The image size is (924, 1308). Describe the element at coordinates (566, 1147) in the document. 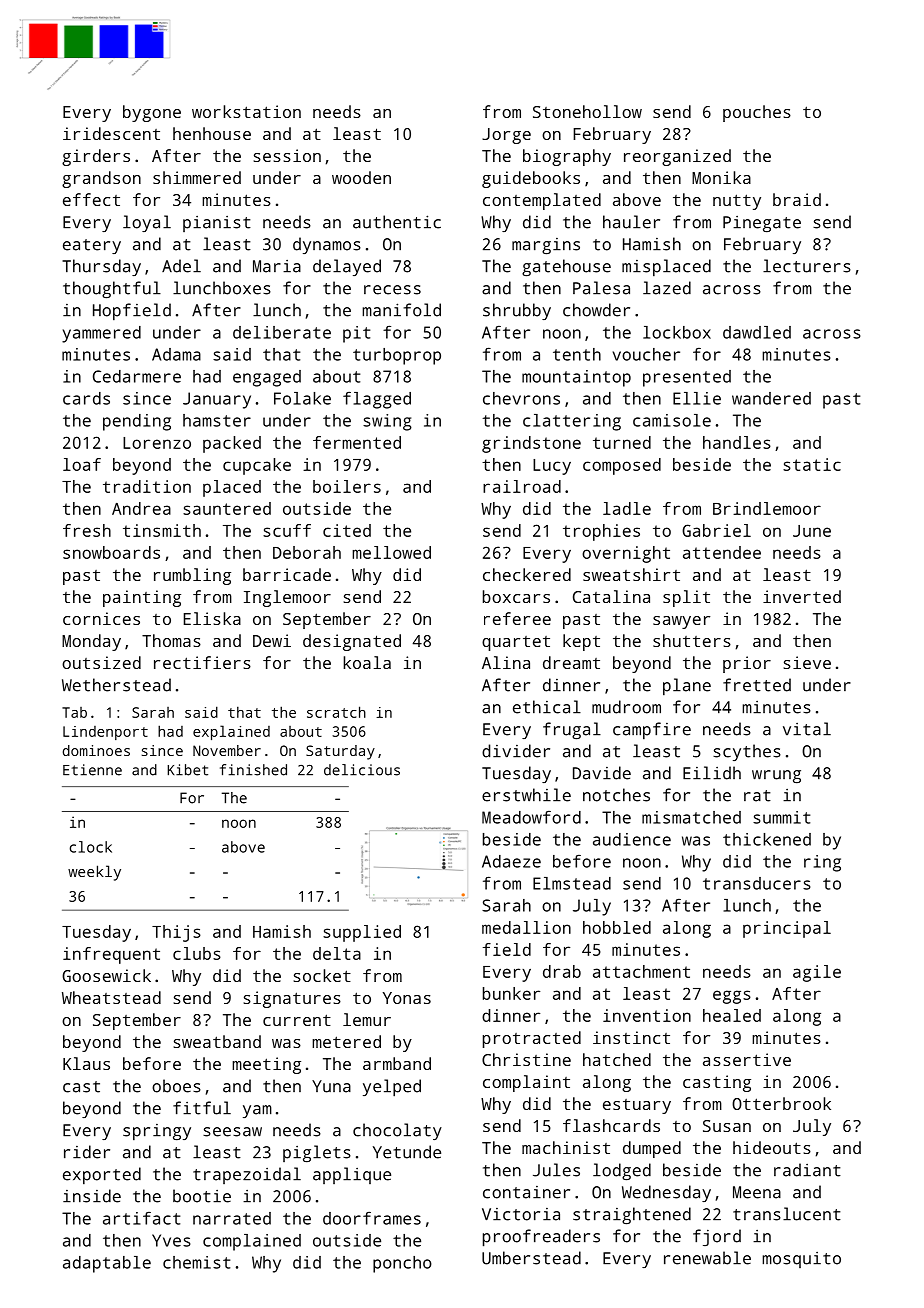

I see `machinist` at that location.
